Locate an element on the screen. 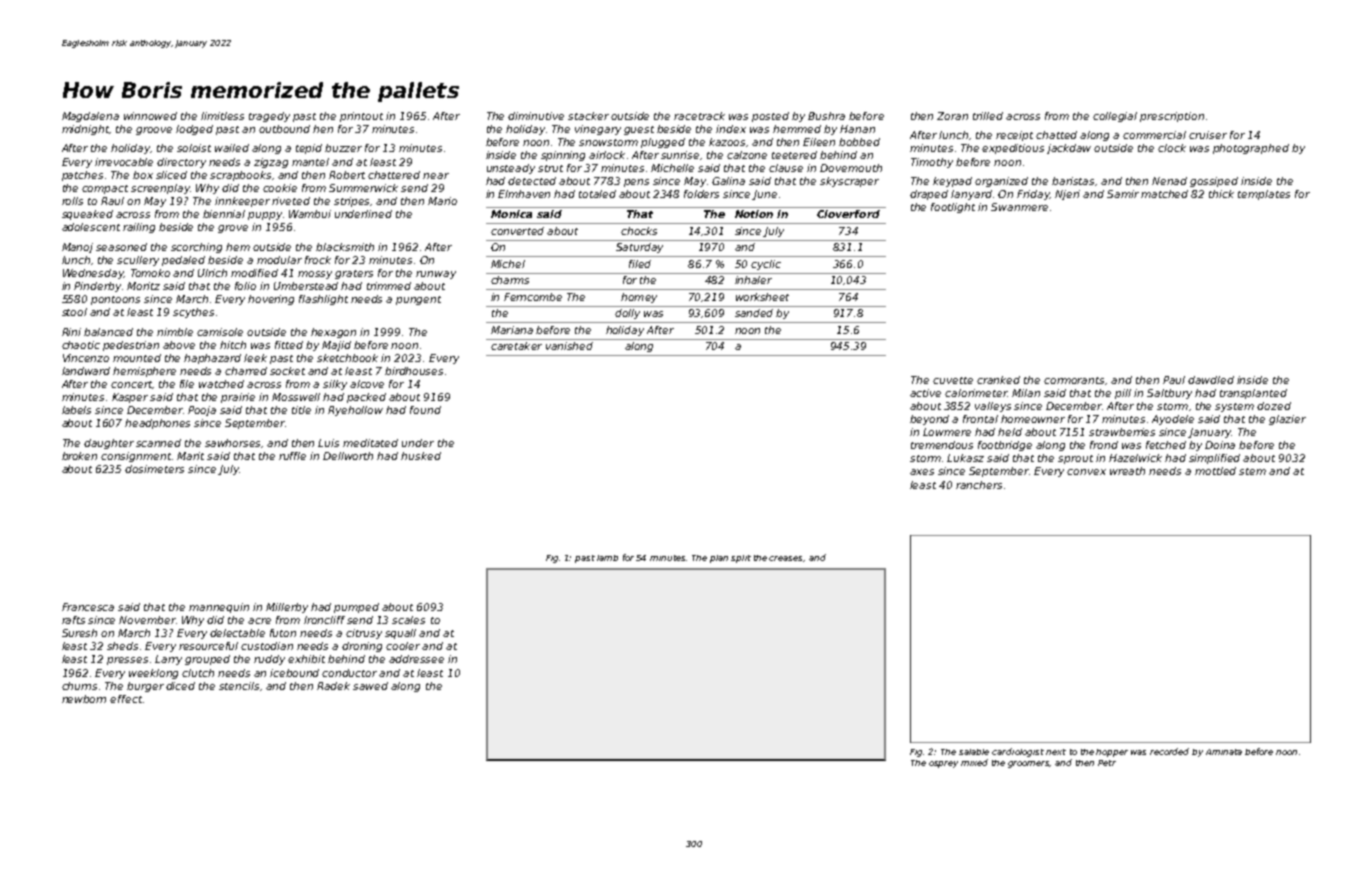 This screenshot has width=1372, height=887. prescription is located at coordinates (1172, 117).
